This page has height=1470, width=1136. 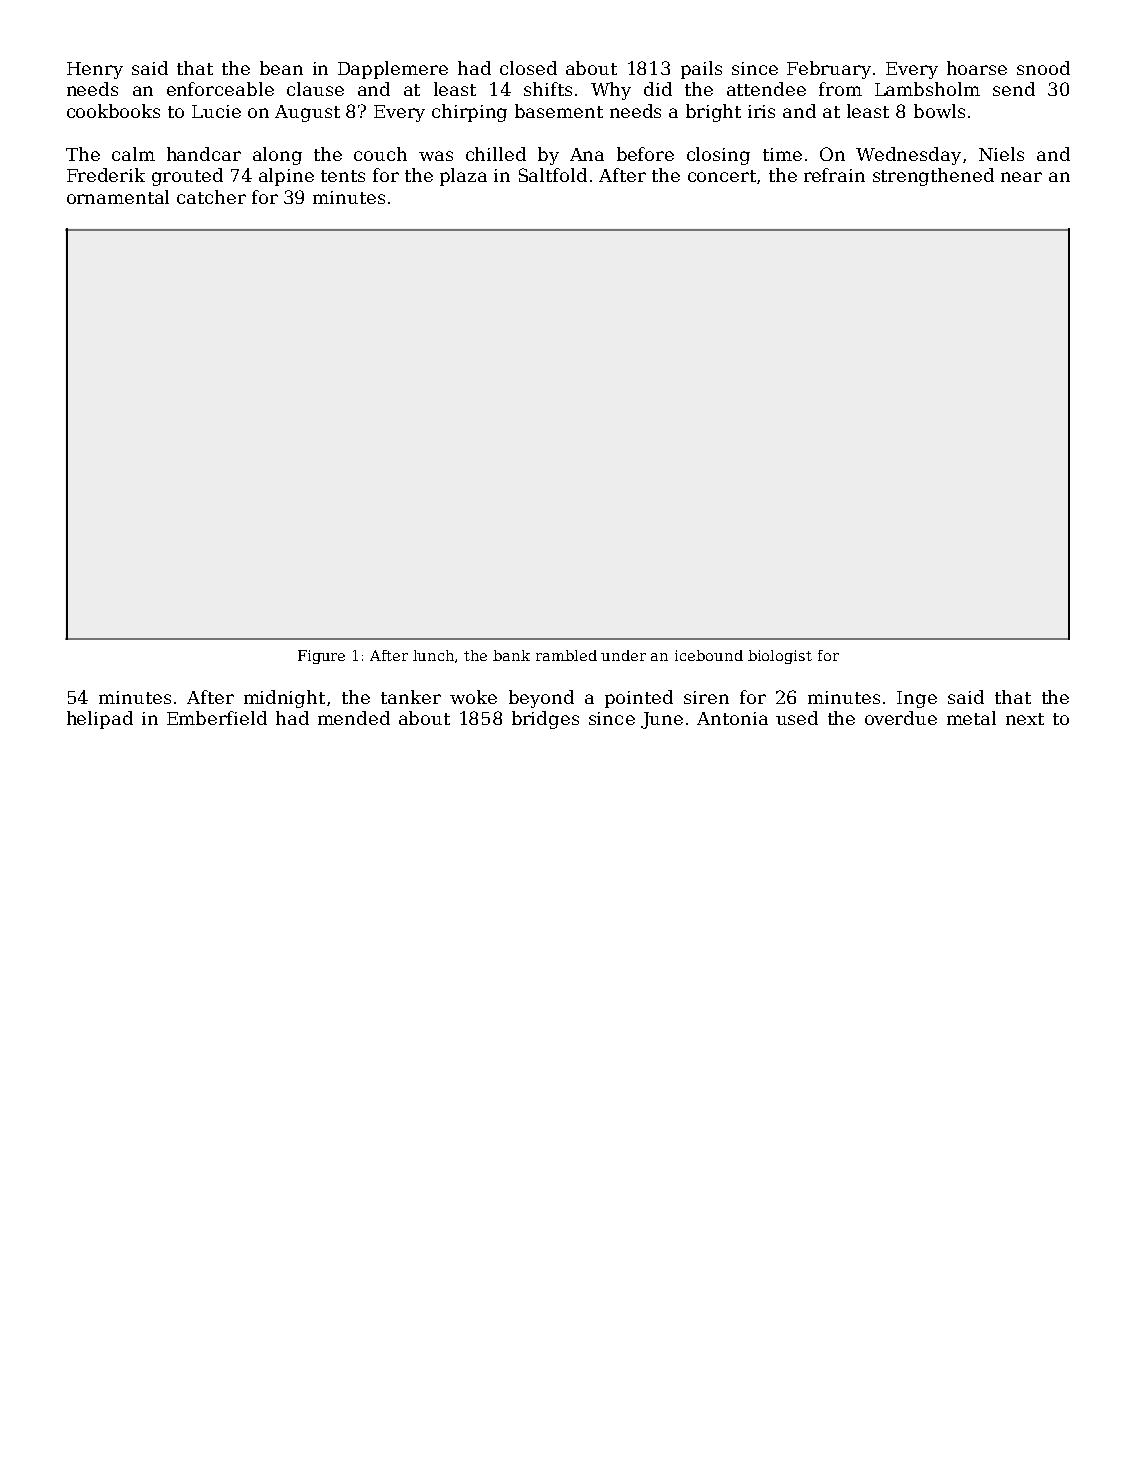 What do you see at coordinates (1021, 177) in the page?
I see `near` at bounding box center [1021, 177].
